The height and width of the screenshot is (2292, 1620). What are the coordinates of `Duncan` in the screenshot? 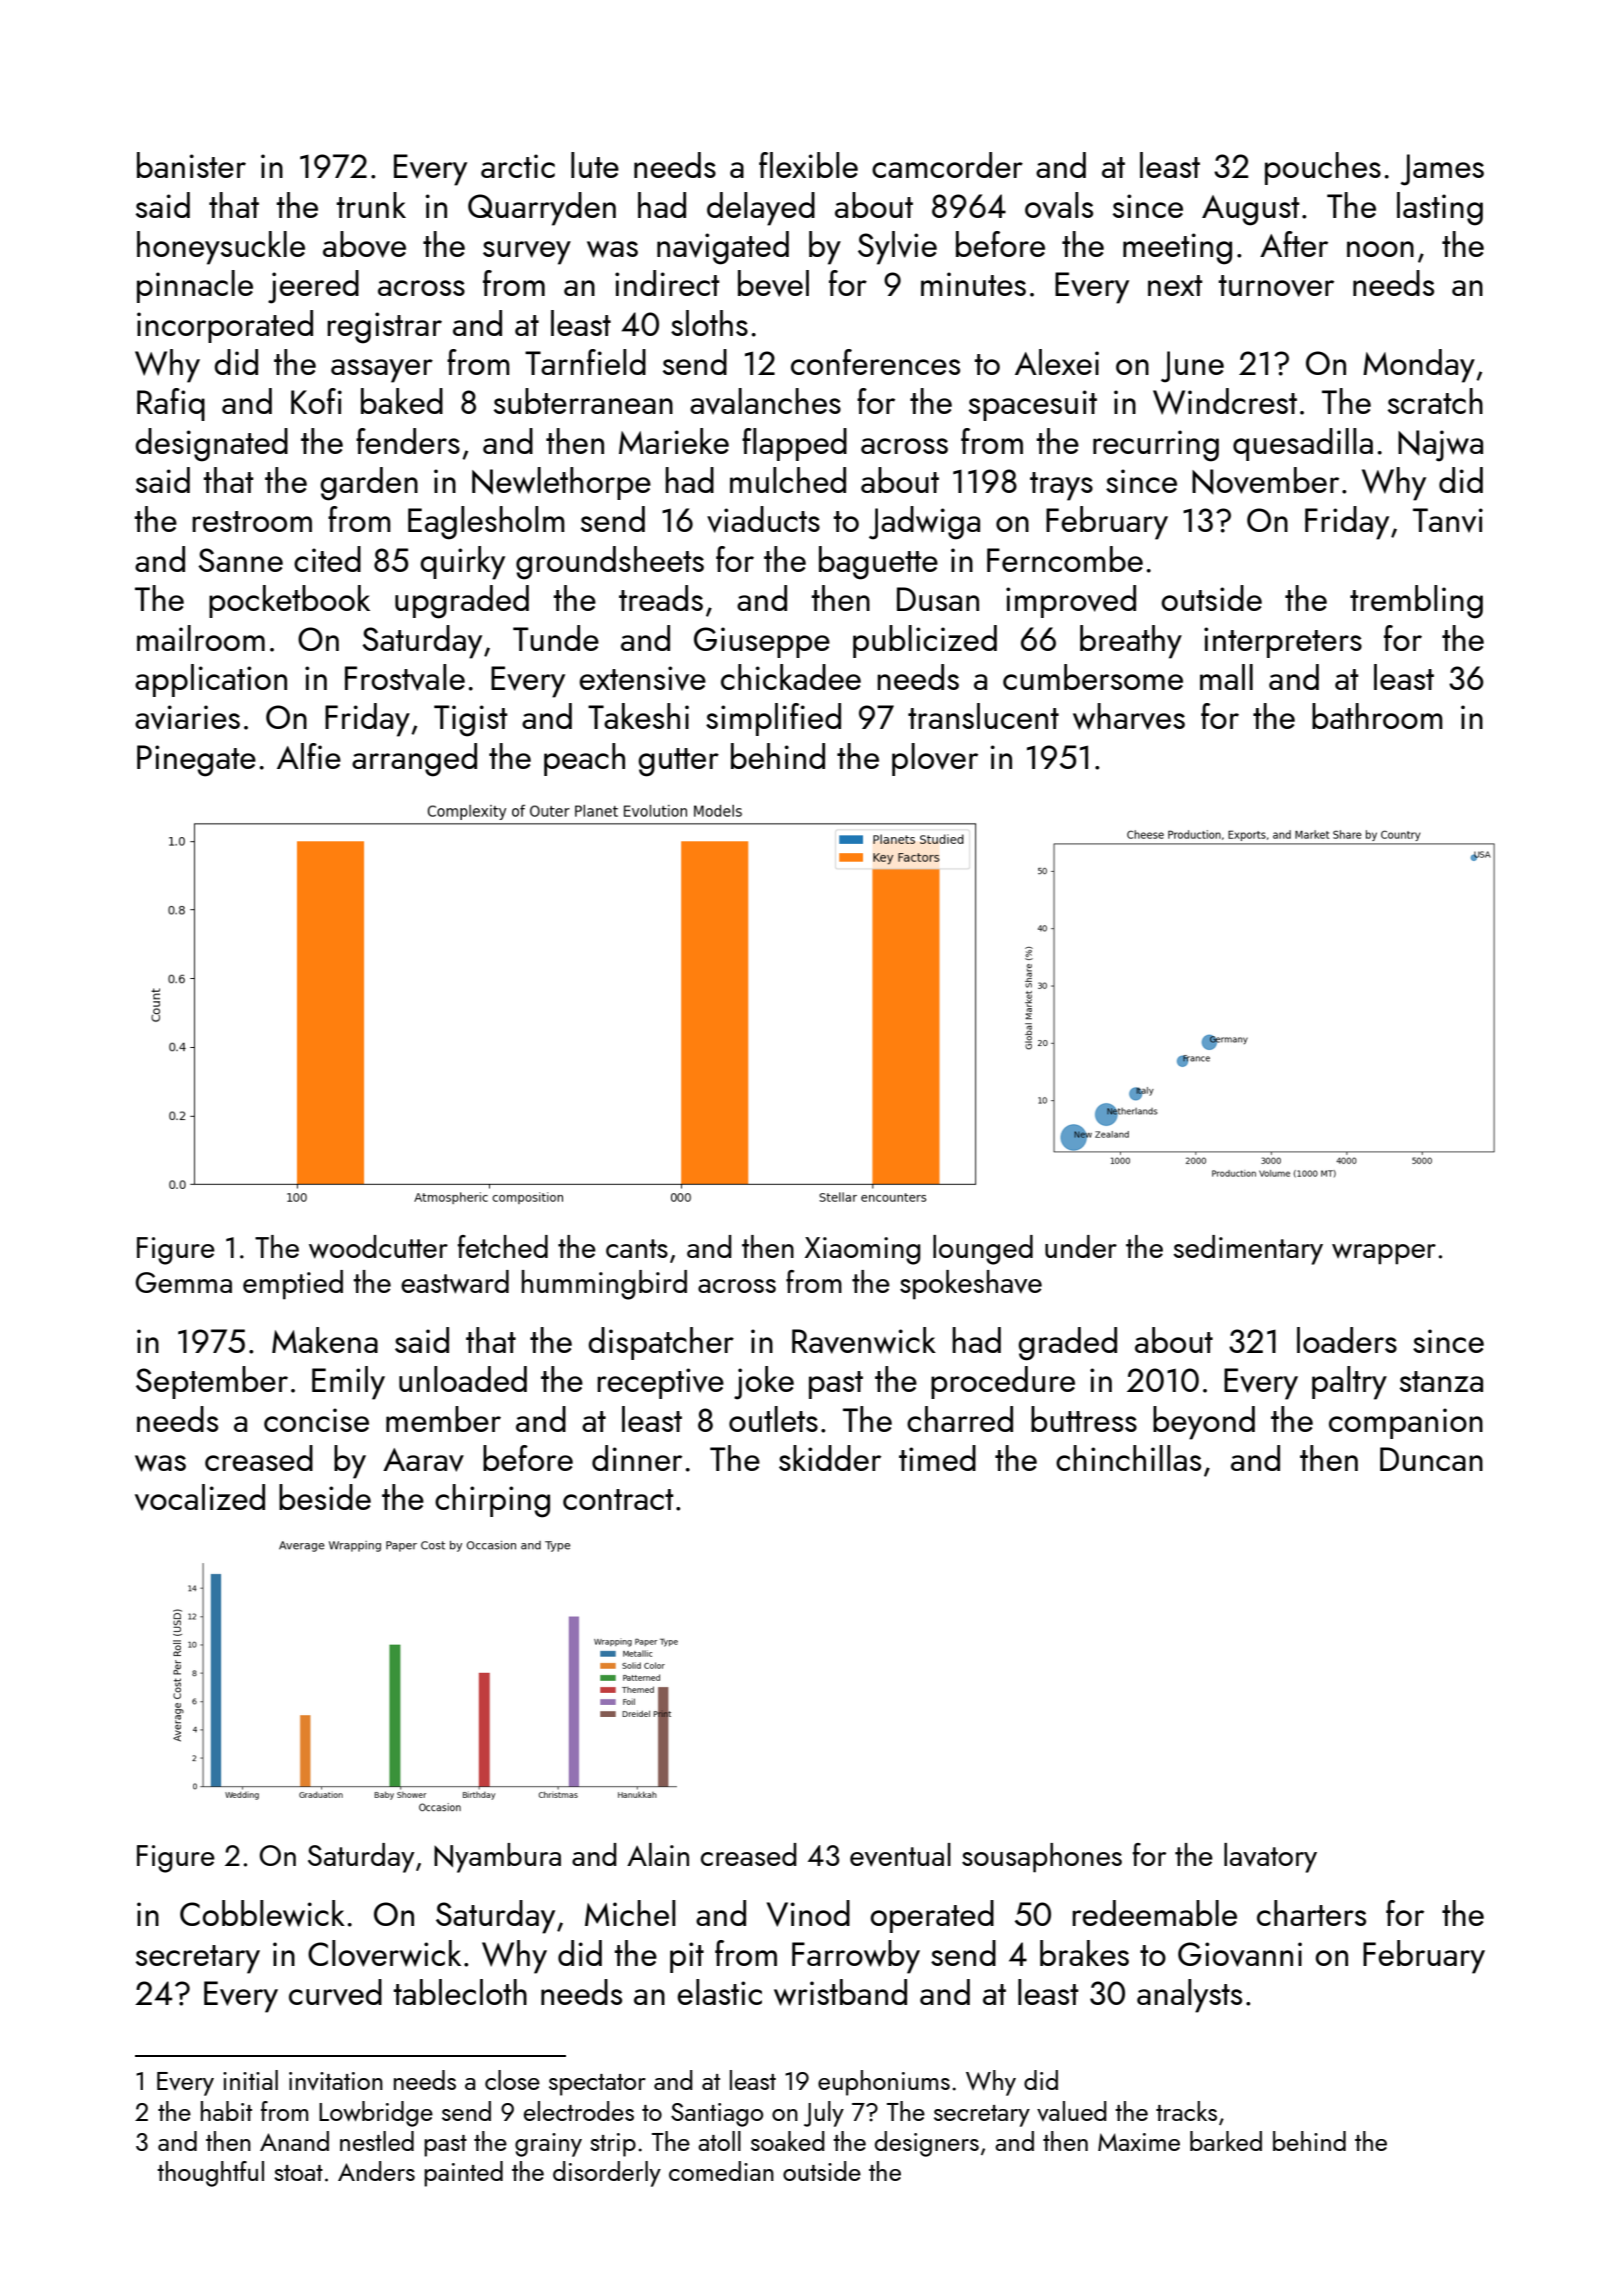 It's located at (1431, 1459).
